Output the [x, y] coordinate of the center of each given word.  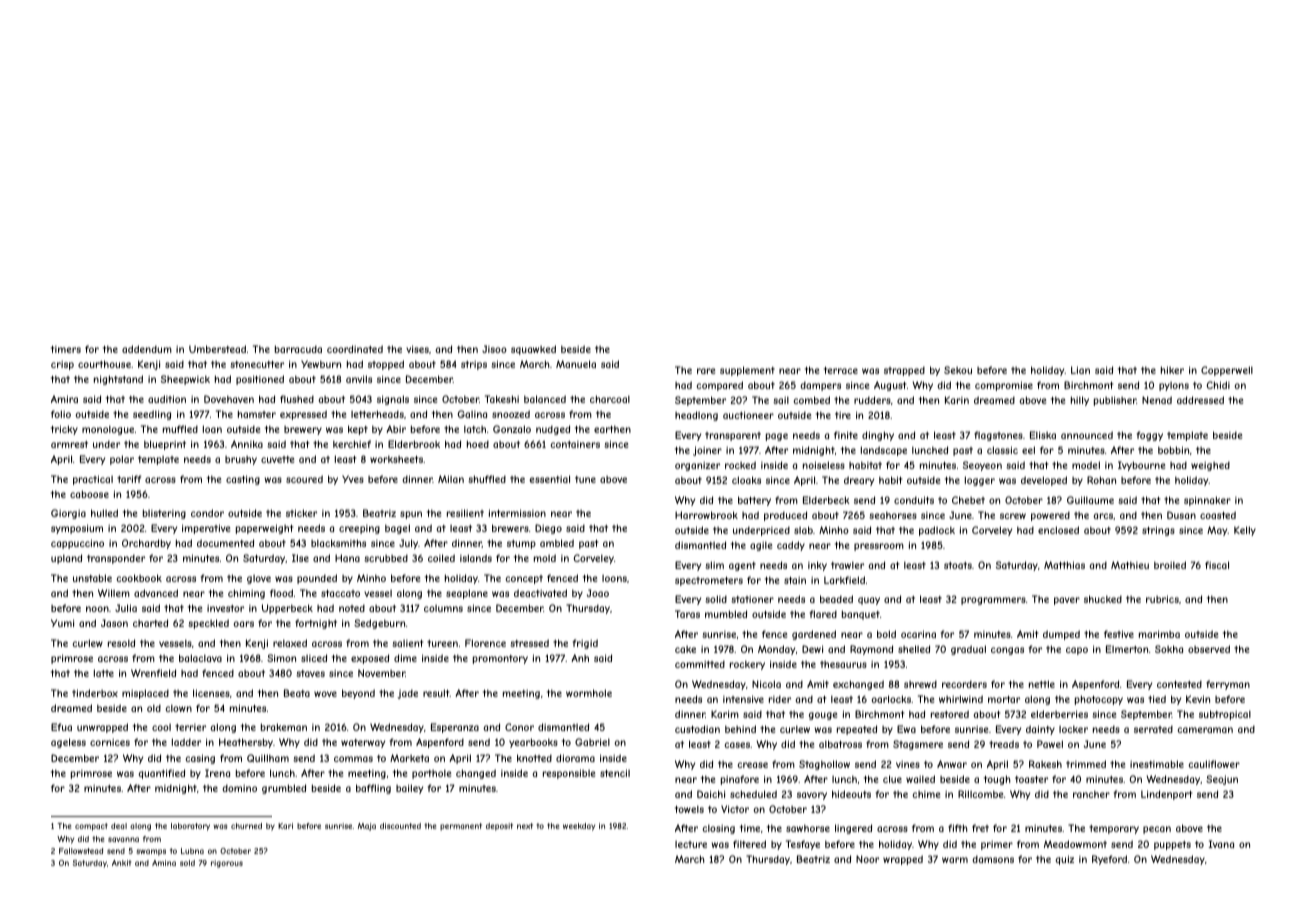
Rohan [1101, 480]
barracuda [298, 349]
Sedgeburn [379, 624]
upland [66, 559]
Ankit [121, 863]
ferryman [1228, 685]
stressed [529, 643]
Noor [867, 859]
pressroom [879, 547]
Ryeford [1109, 860]
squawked [533, 350]
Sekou [958, 370]
